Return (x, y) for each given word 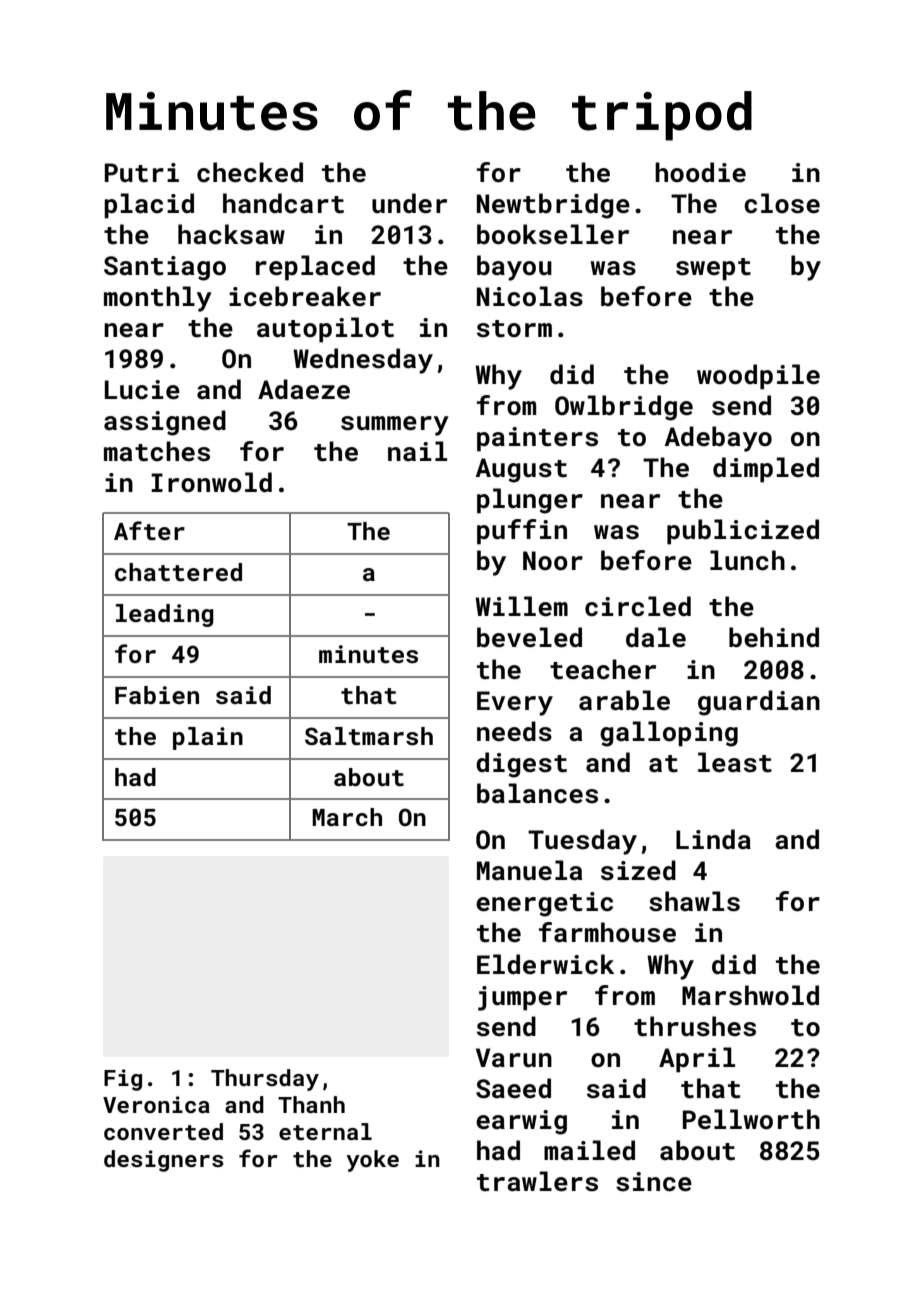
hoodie (700, 172)
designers (164, 1161)
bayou (514, 268)
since (654, 1182)
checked (250, 172)
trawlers (537, 1181)
